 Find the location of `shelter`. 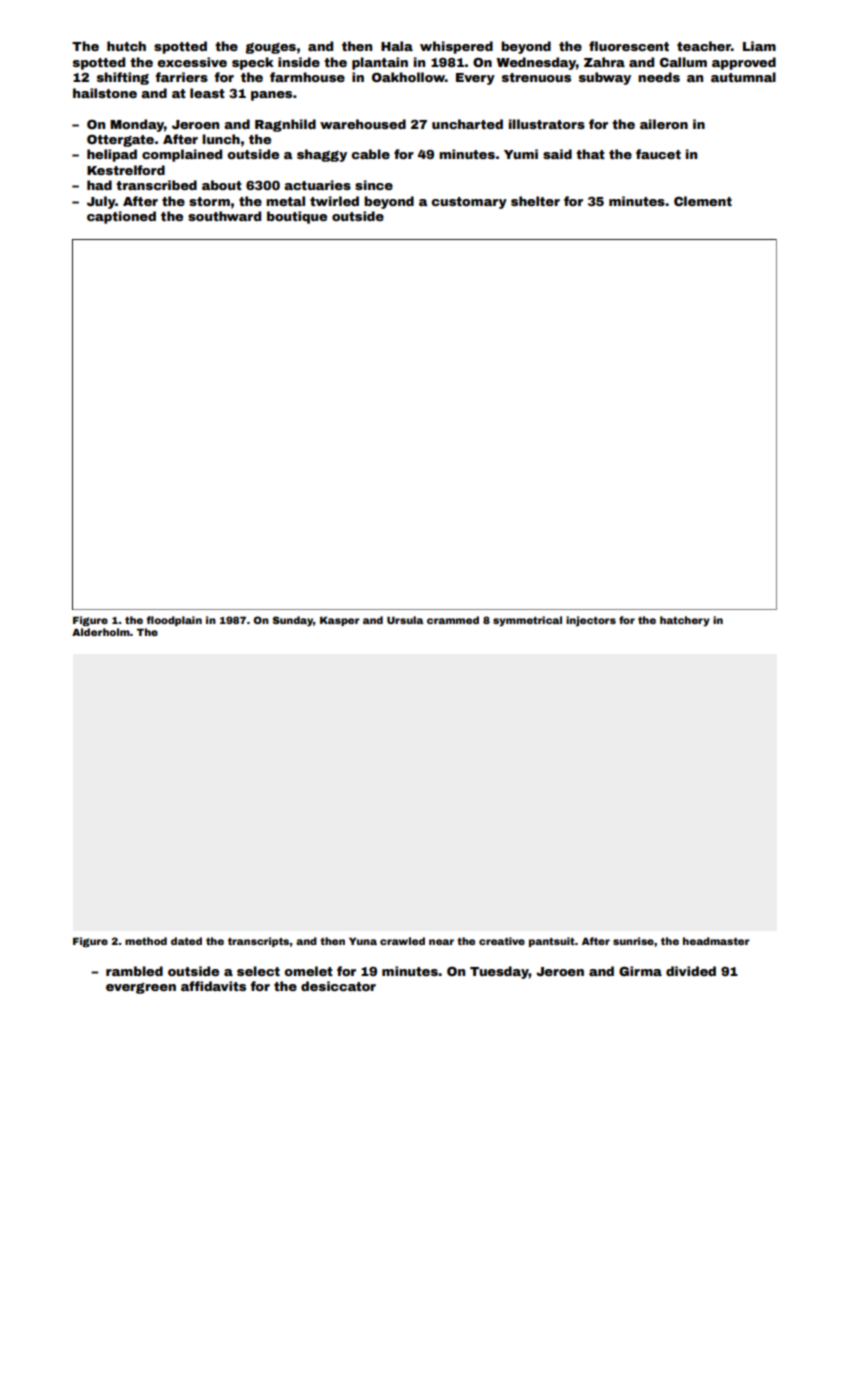

shelter is located at coordinates (535, 201).
